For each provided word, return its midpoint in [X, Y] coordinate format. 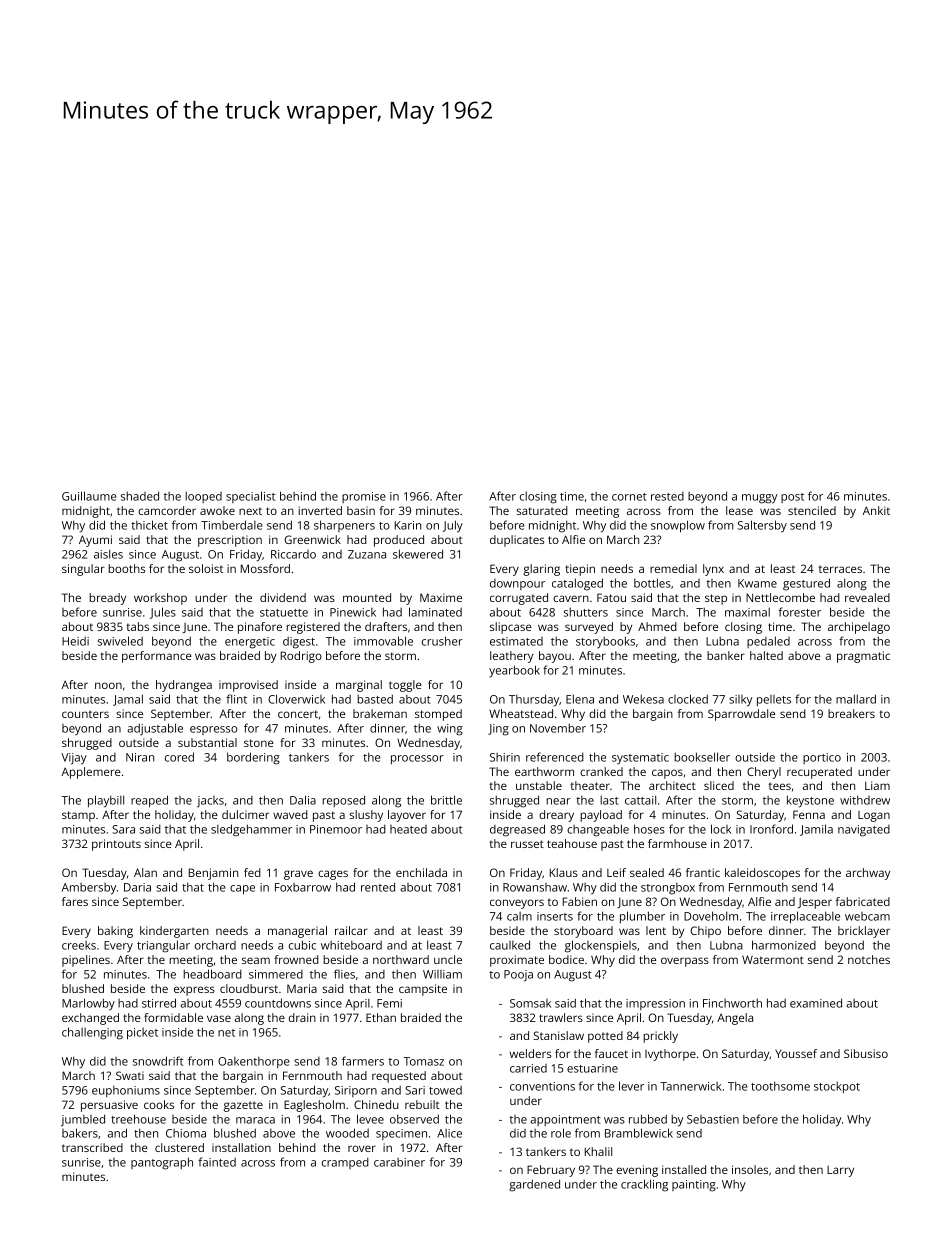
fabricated [863, 901]
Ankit [876, 510]
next [250, 511]
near [558, 801]
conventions [542, 1086]
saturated [542, 510]
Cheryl [764, 773]
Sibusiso [866, 1053]
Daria [137, 887]
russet [527, 844]
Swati [130, 1075]
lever [631, 1086]
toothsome [780, 1086]
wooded [347, 1133]
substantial [207, 742]
